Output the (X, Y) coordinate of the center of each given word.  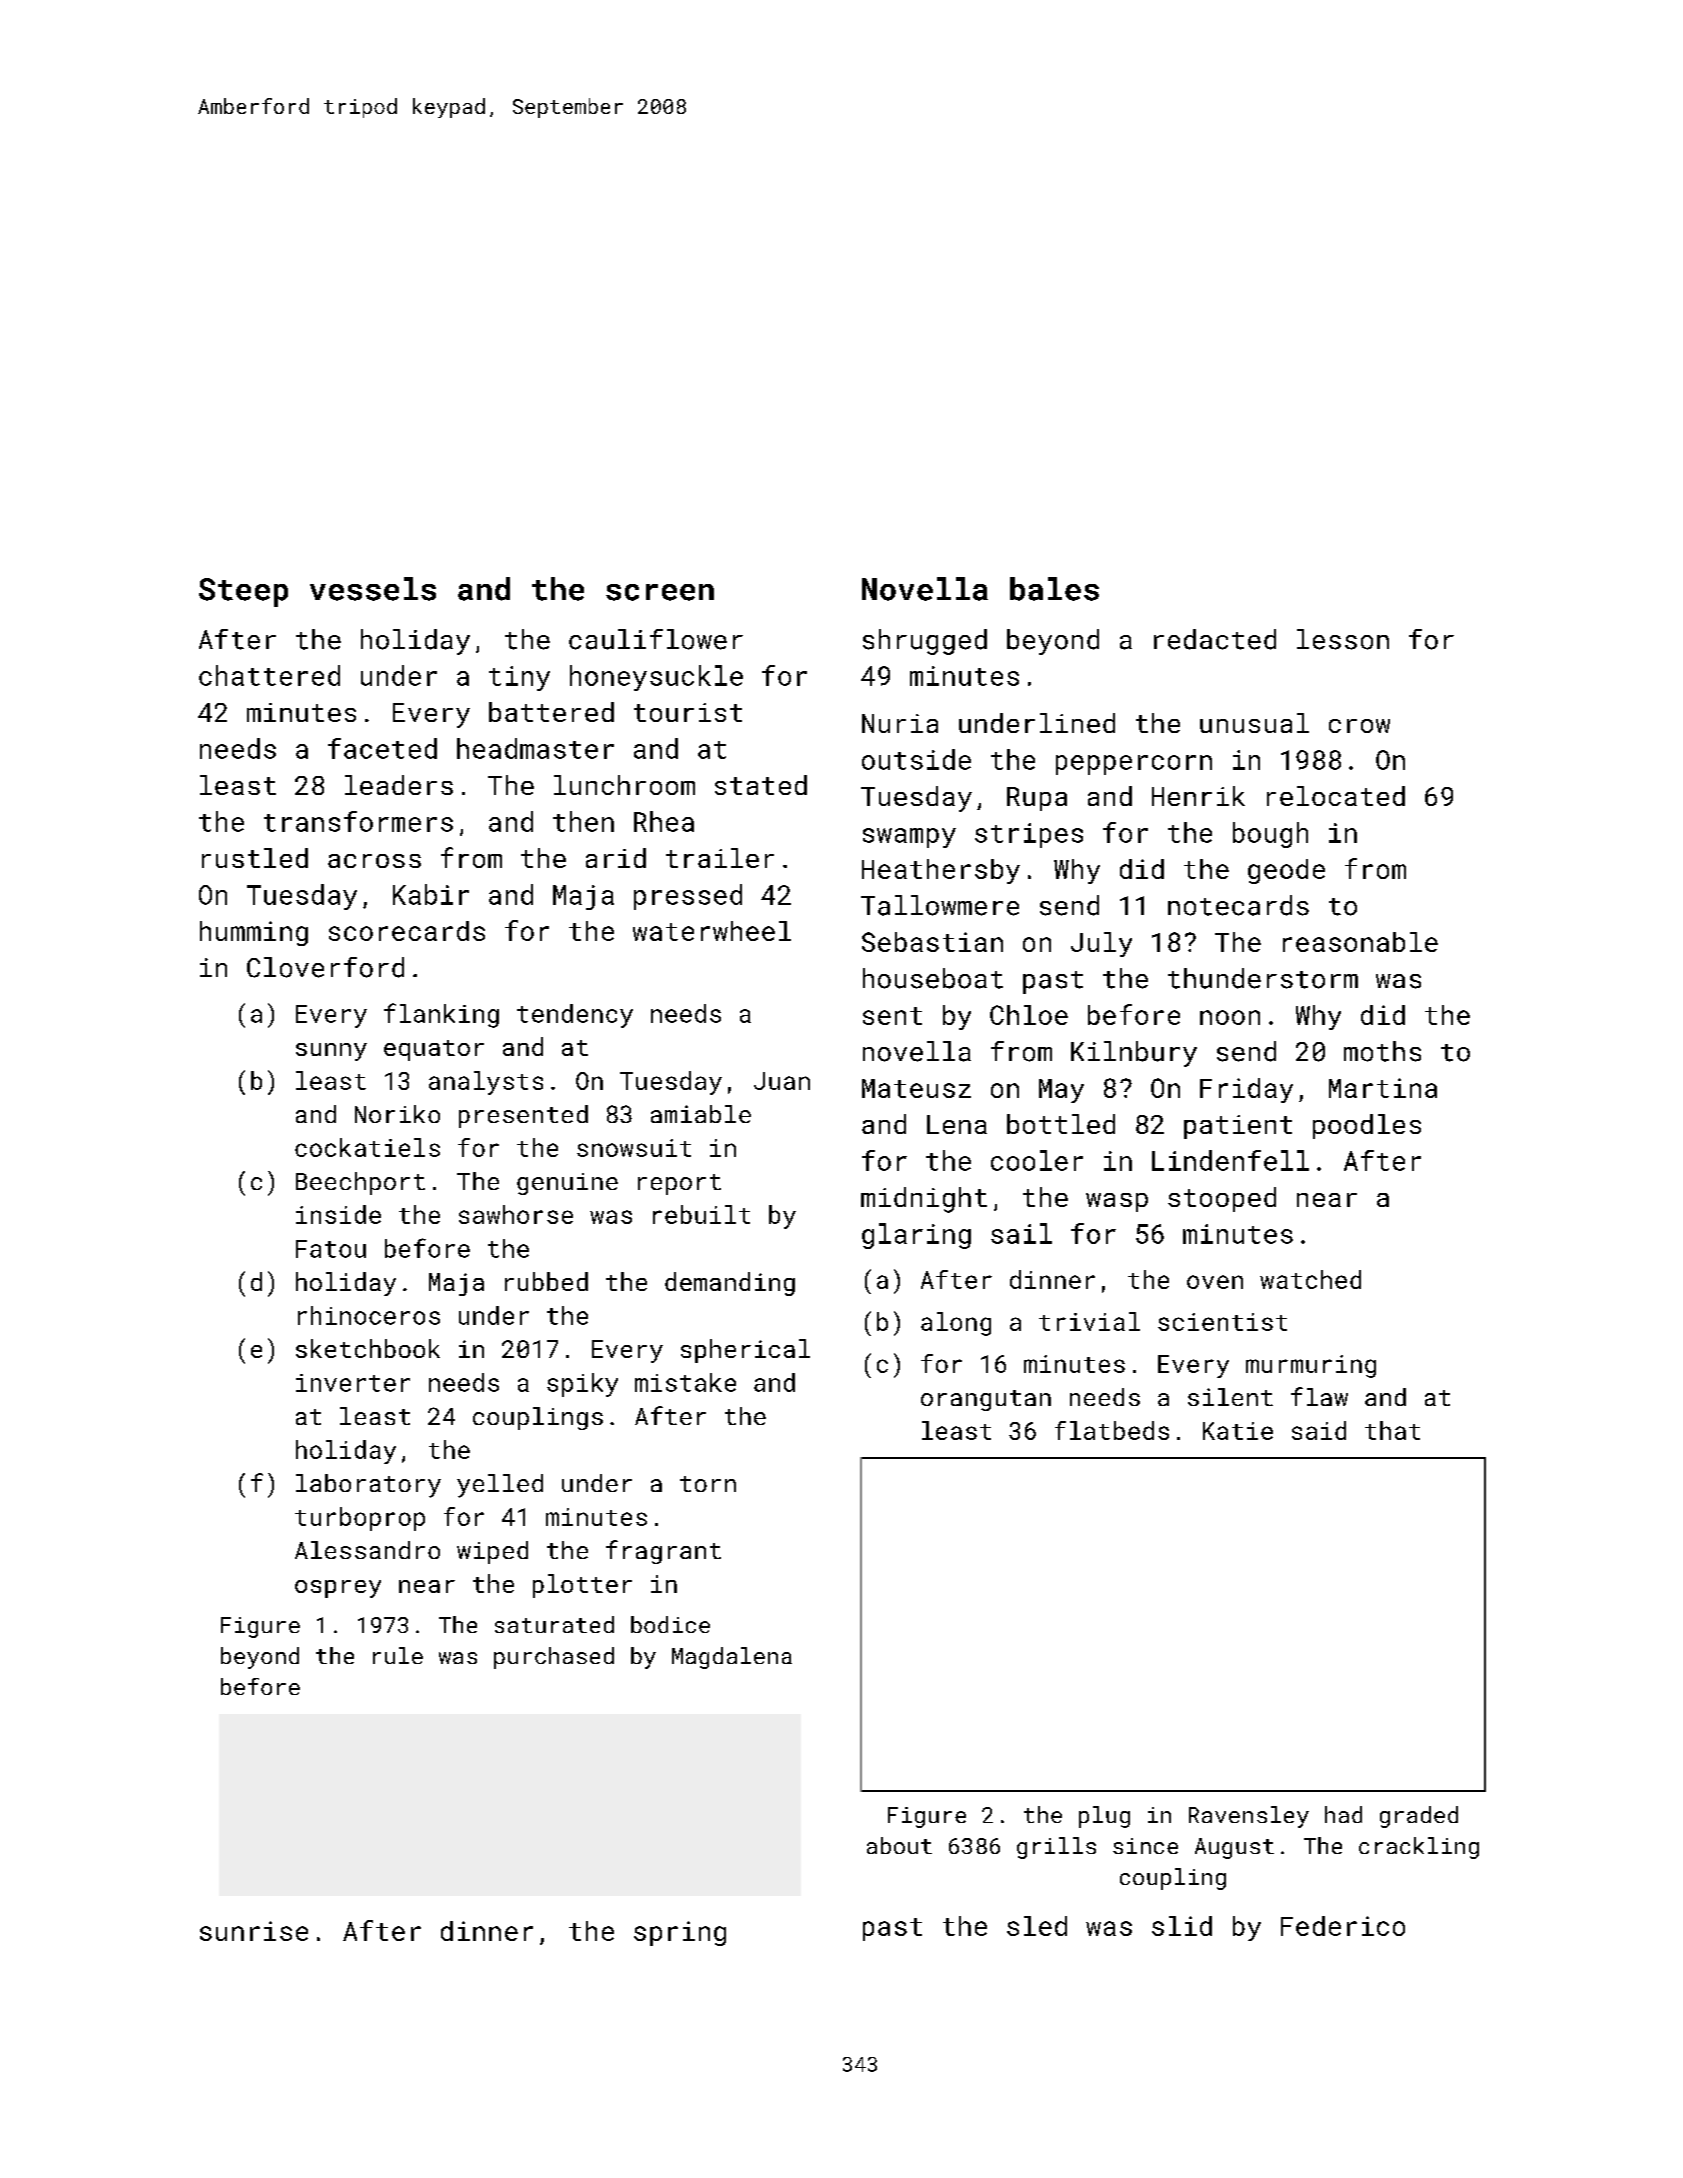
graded (1419, 1817)
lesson (1343, 639)
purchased (554, 1658)
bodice (670, 1624)
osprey (338, 1589)
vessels (373, 589)
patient (1238, 1127)
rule (398, 1655)
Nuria (900, 723)
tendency (575, 1016)
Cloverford (325, 967)
